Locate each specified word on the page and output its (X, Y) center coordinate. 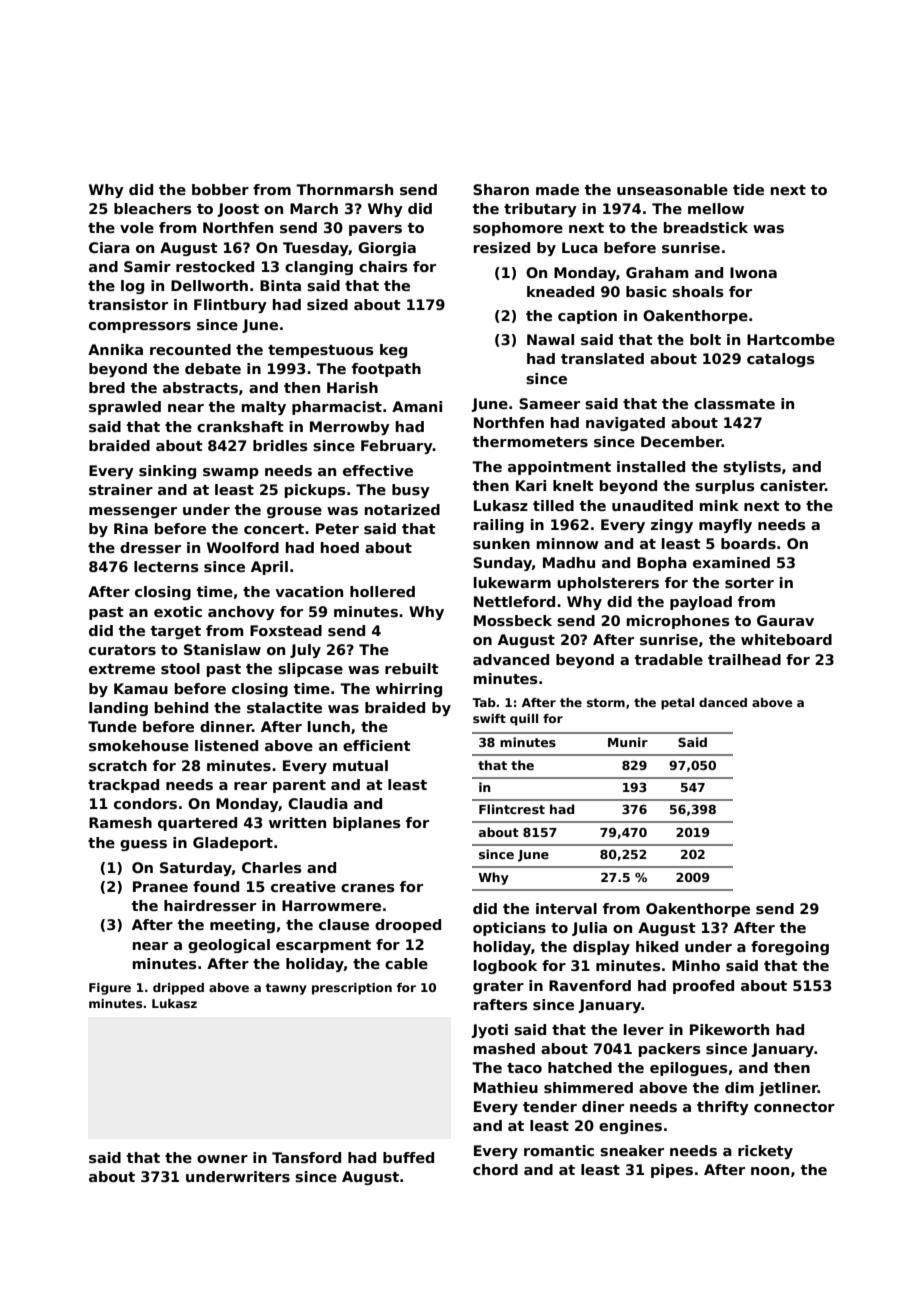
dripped (178, 989)
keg (393, 351)
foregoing (790, 948)
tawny (286, 989)
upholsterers (608, 584)
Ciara (109, 247)
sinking (167, 472)
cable (406, 963)
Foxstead (286, 630)
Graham (657, 272)
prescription (352, 989)
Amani (417, 406)
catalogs (781, 360)
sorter (749, 583)
